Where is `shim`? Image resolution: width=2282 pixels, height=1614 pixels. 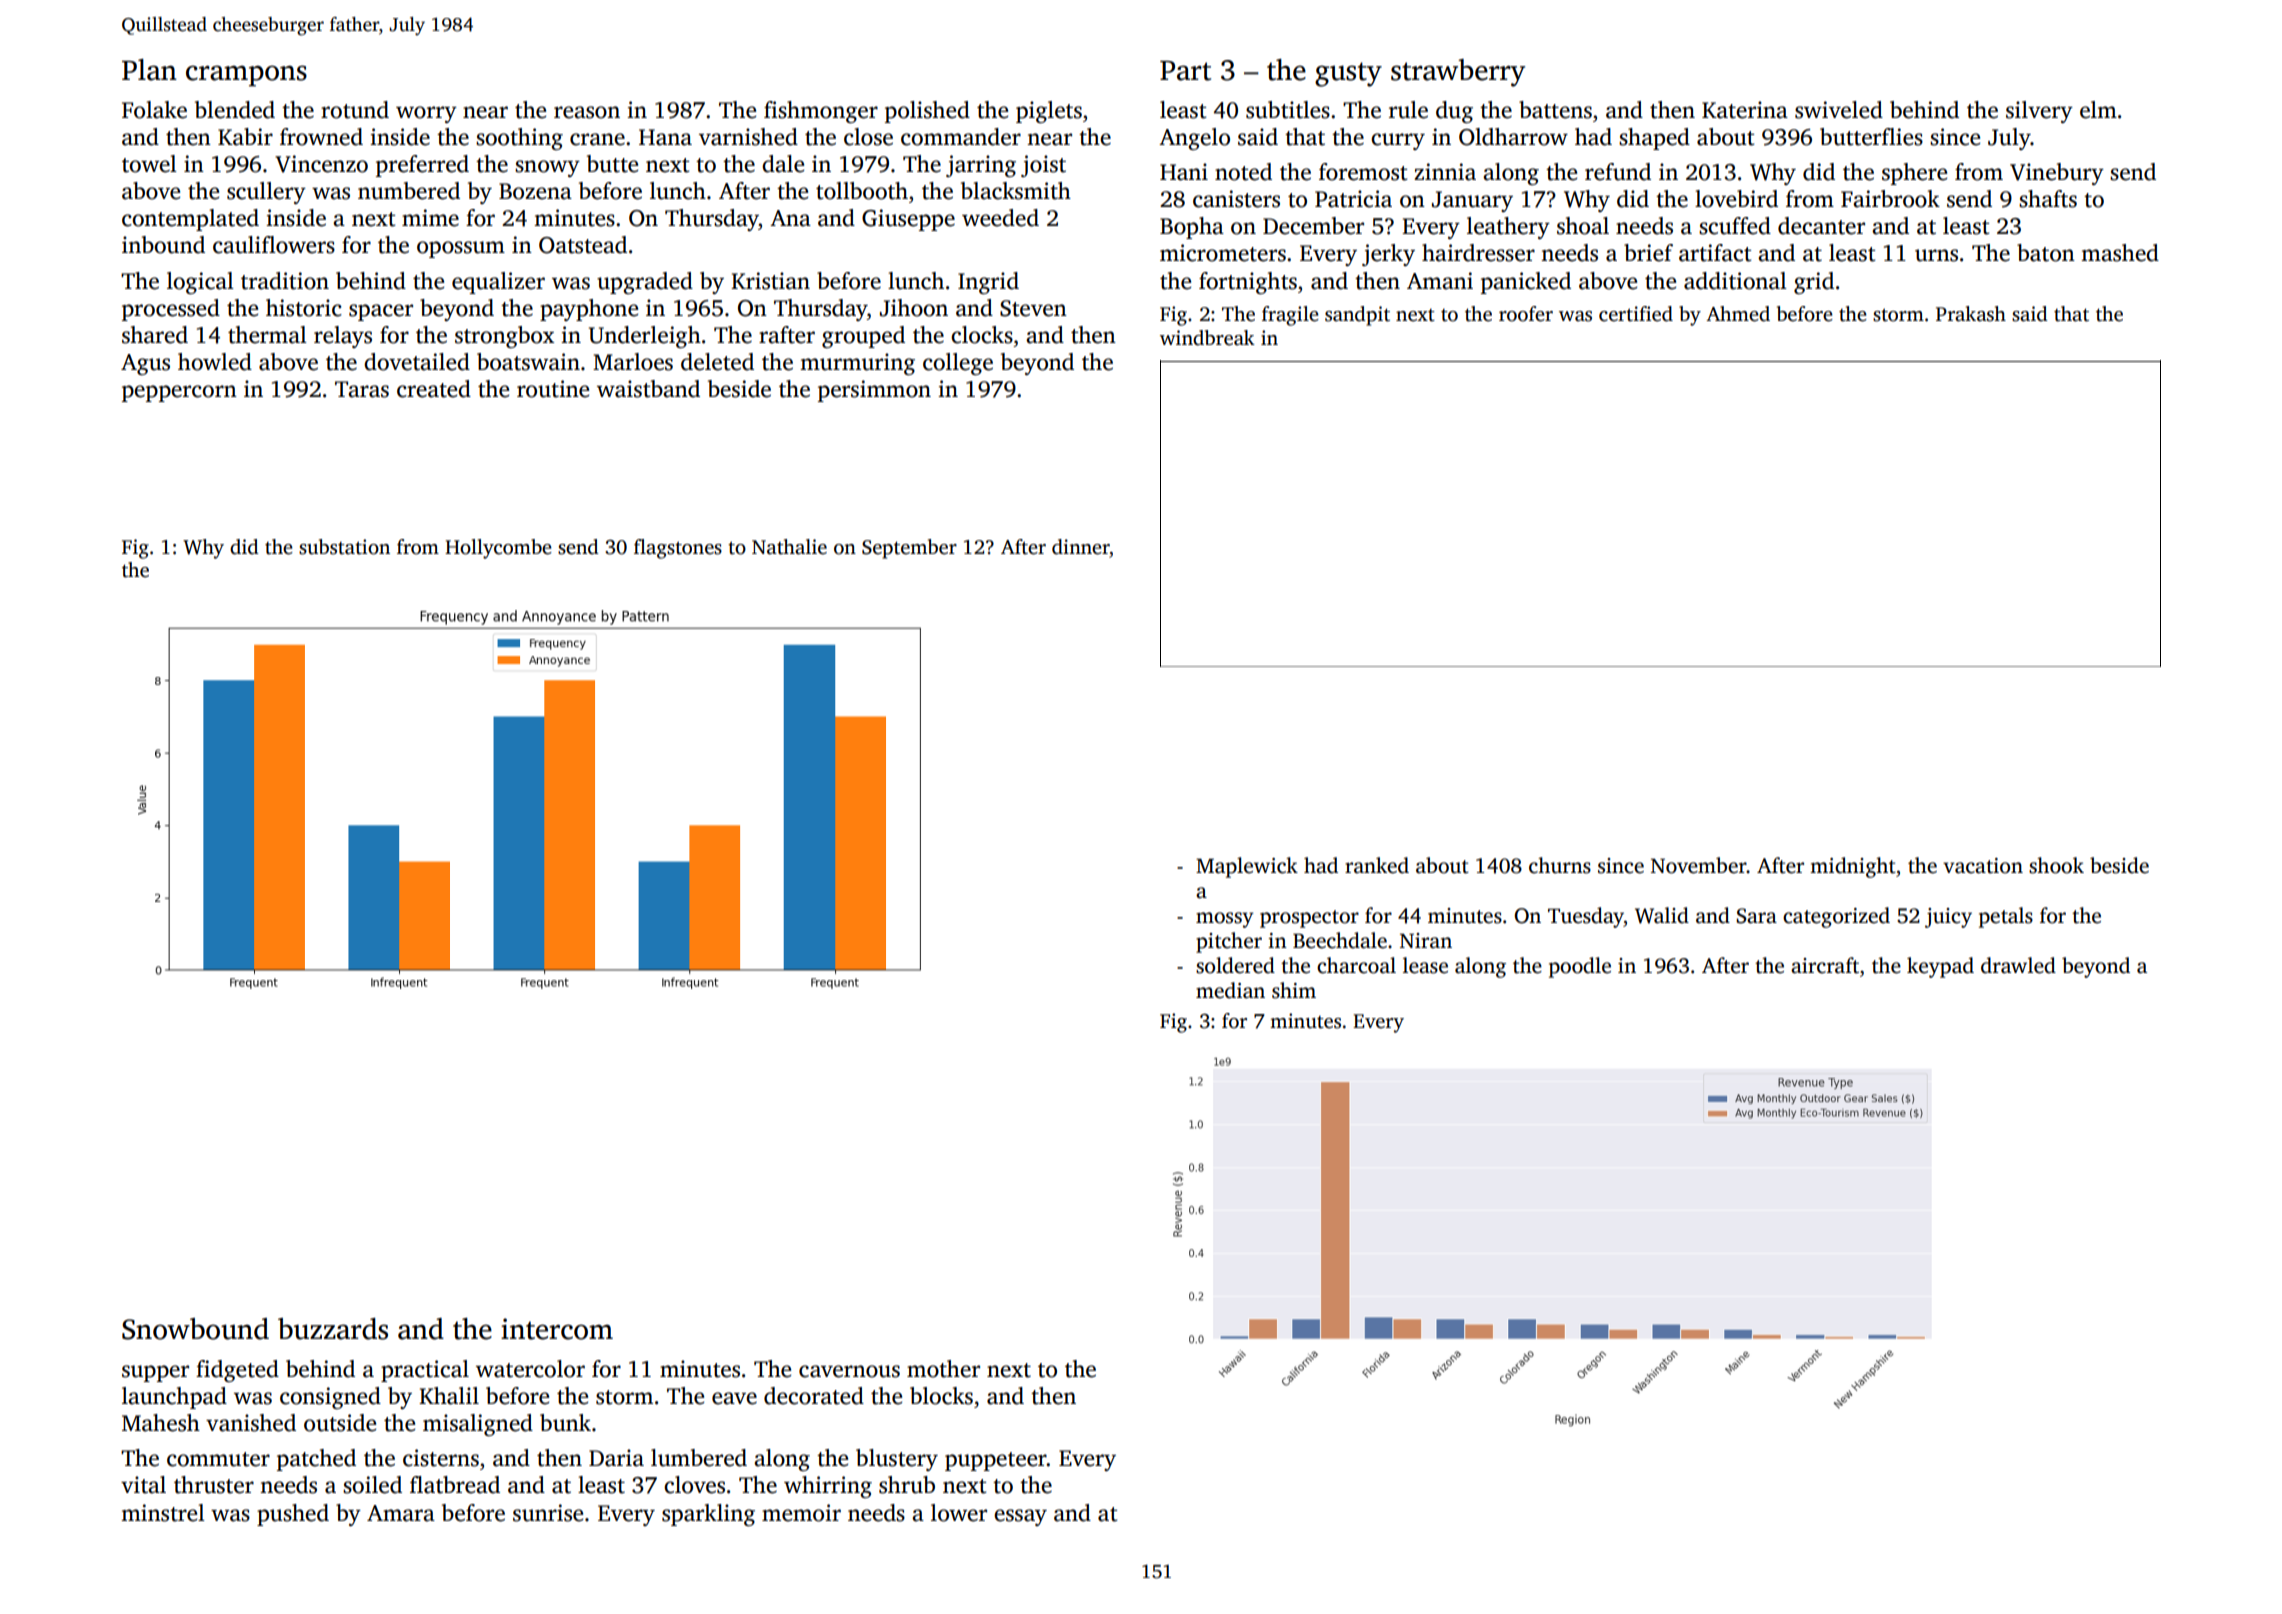 shim is located at coordinates (1294, 990).
